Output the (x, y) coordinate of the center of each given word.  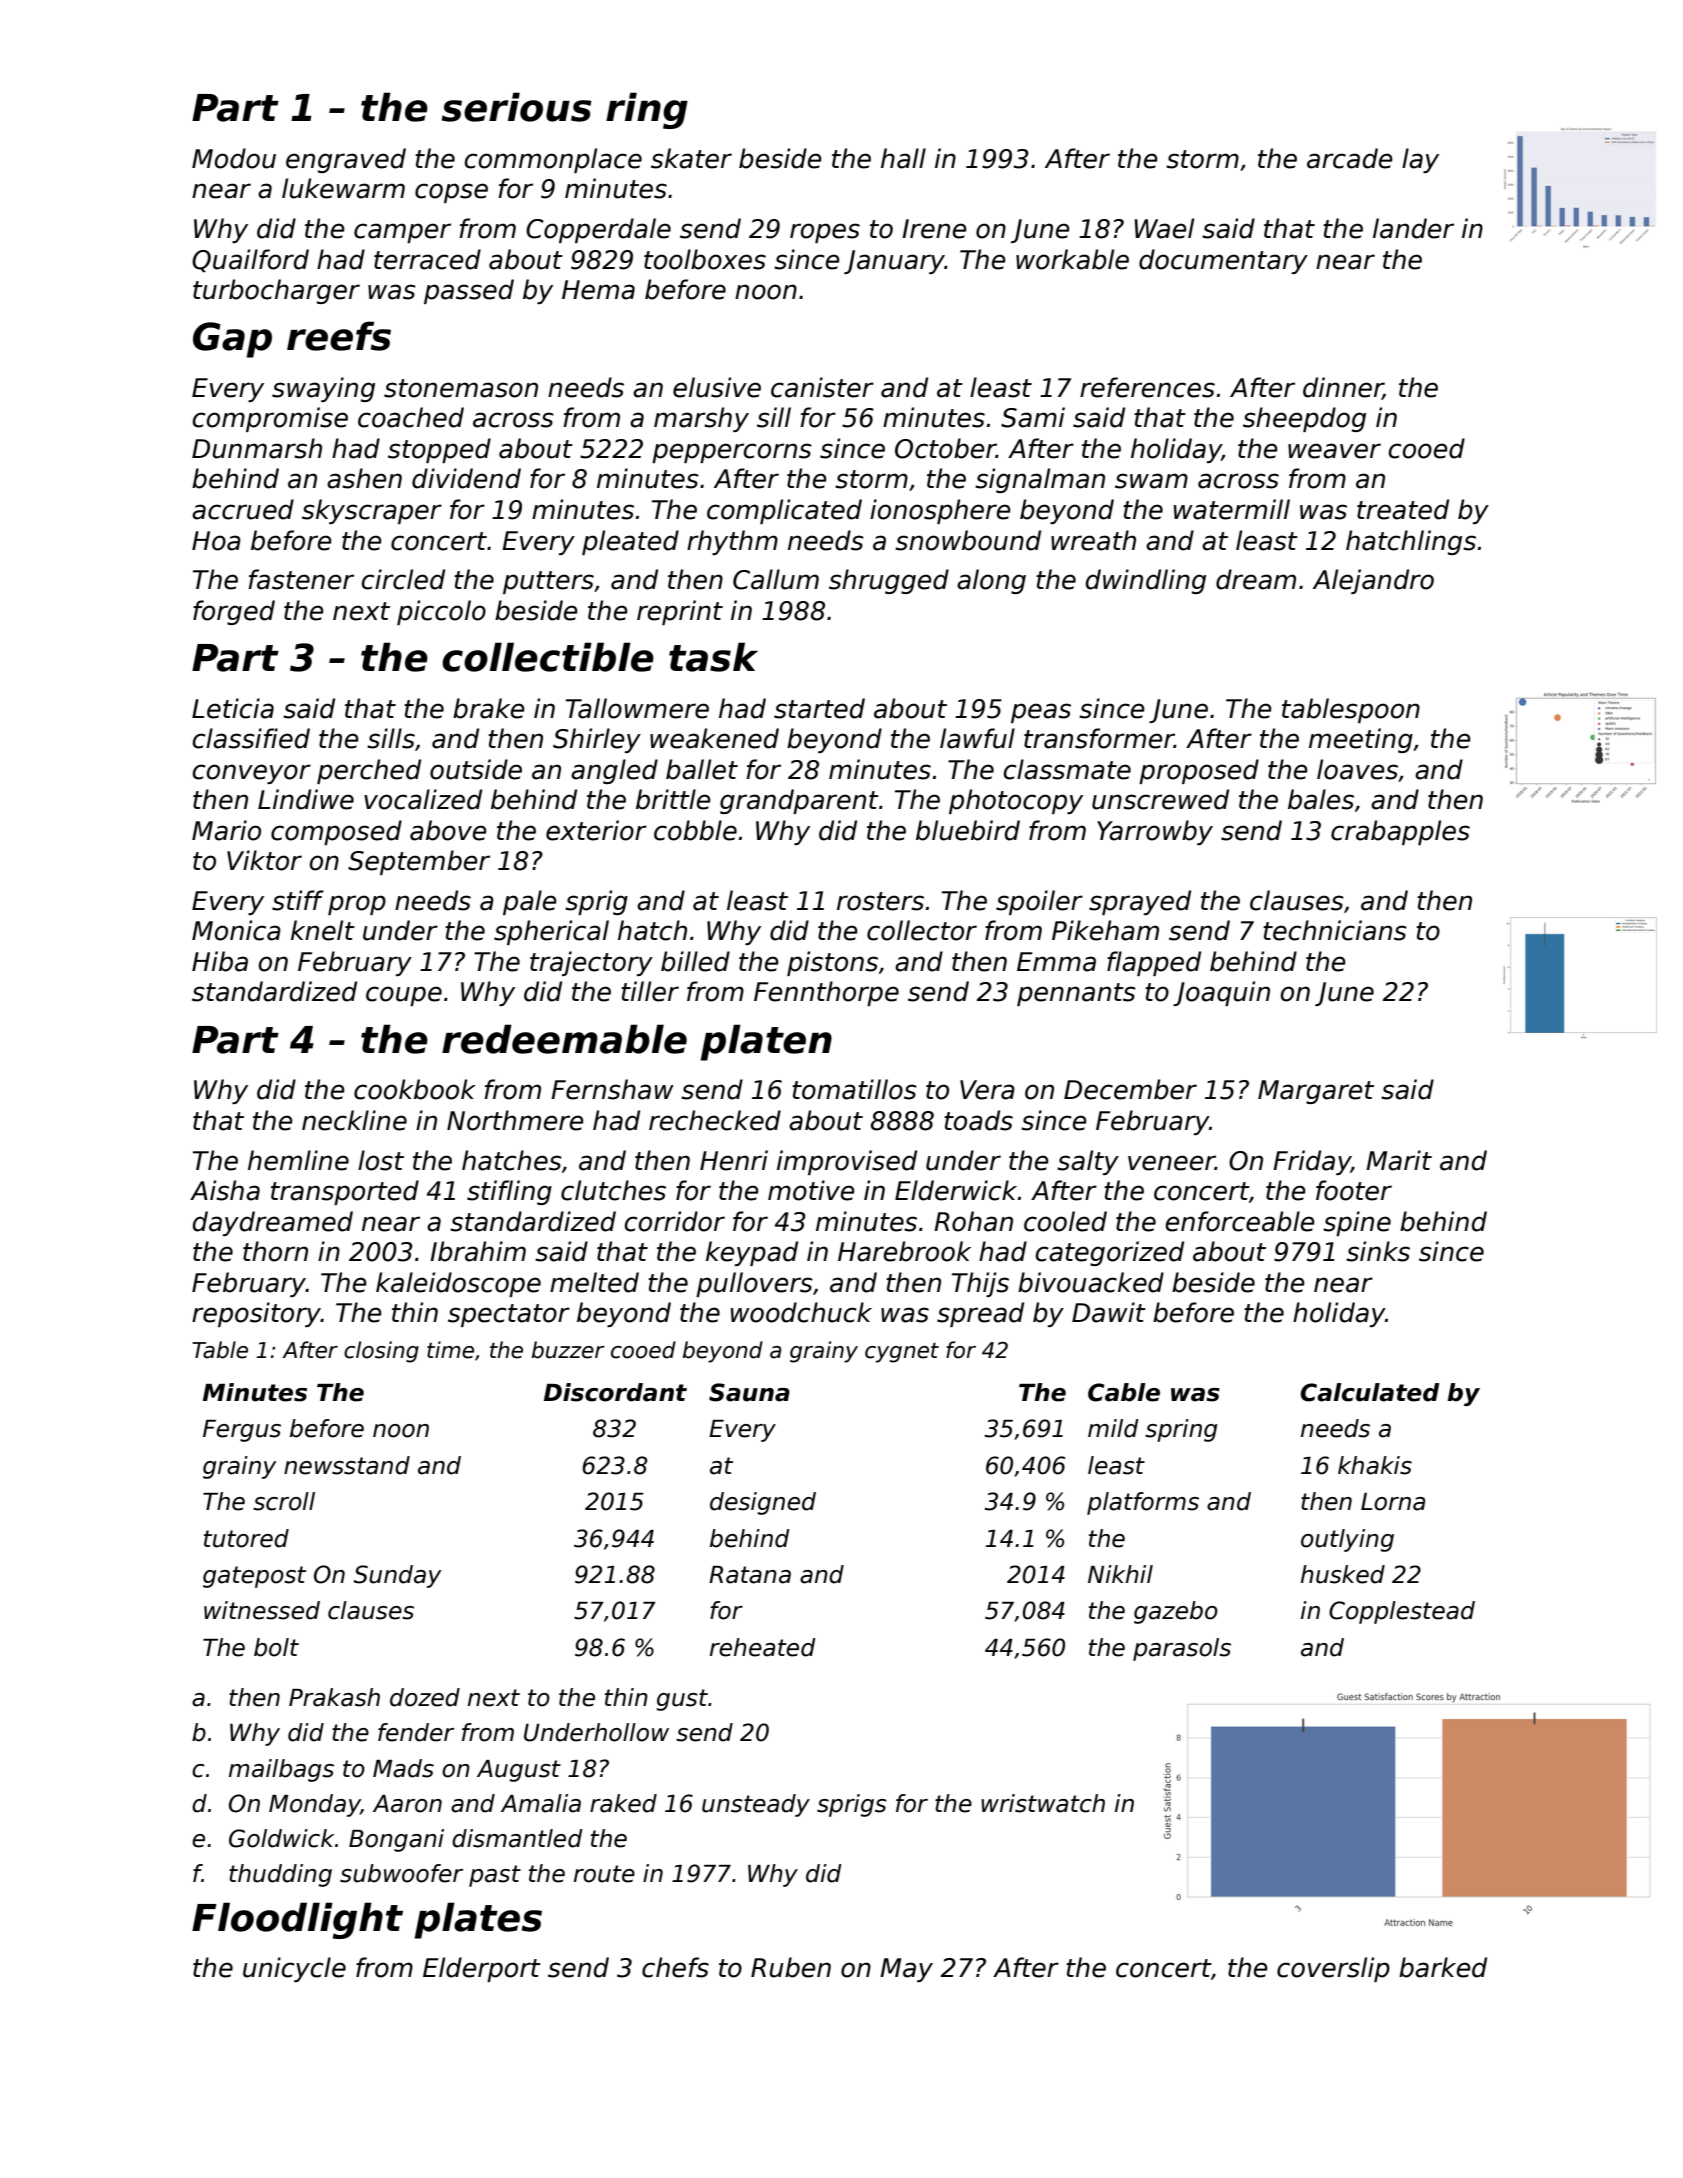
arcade (1350, 158)
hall (903, 158)
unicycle (294, 1969)
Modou (234, 158)
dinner (1343, 388)
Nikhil (1120, 1574)
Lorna (1393, 1502)
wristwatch (1043, 1803)
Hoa (216, 541)
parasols (1182, 1649)
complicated (784, 511)
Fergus (242, 1431)
